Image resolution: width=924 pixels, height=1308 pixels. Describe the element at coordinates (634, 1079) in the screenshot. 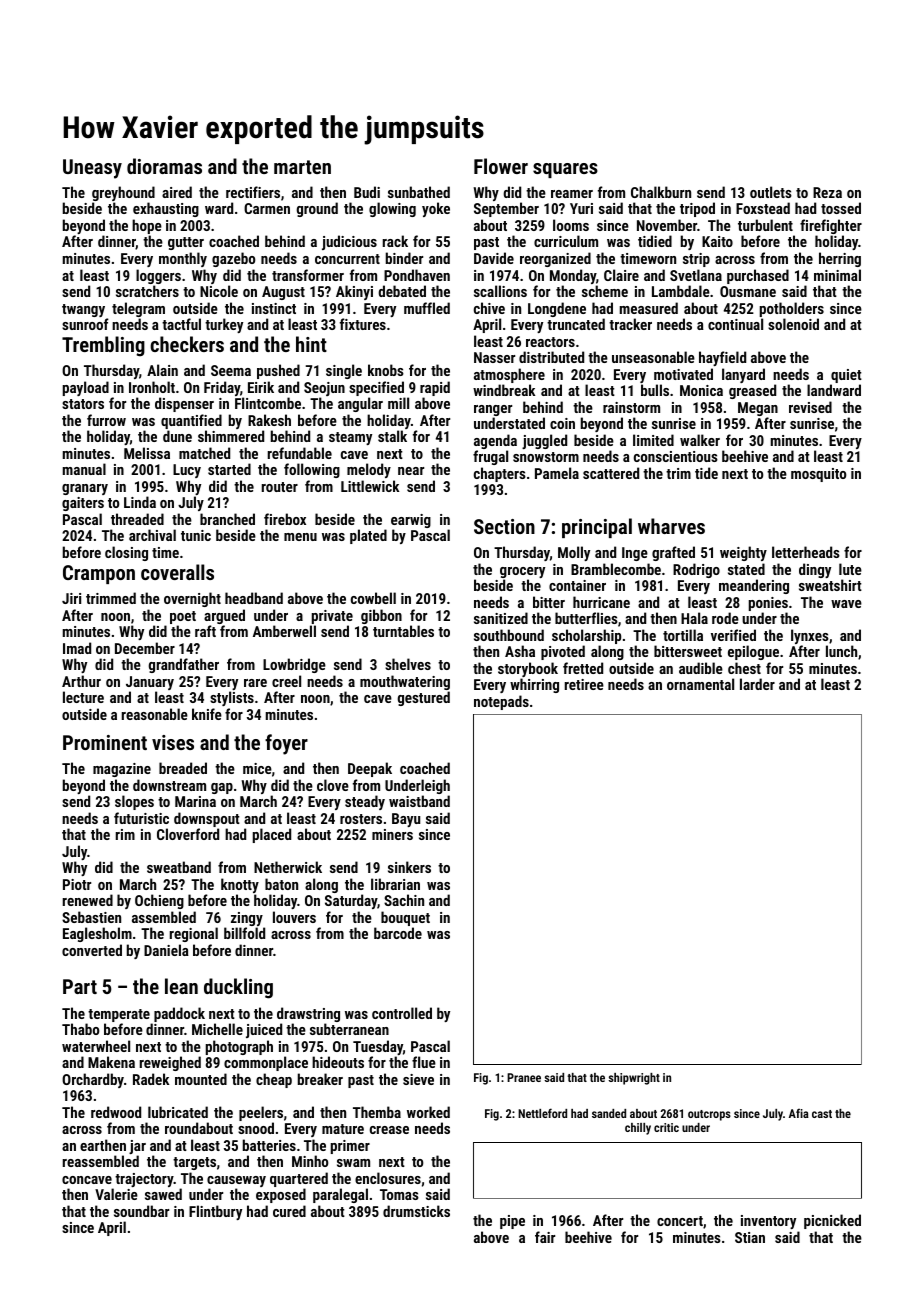

I see `shipwright` at that location.
